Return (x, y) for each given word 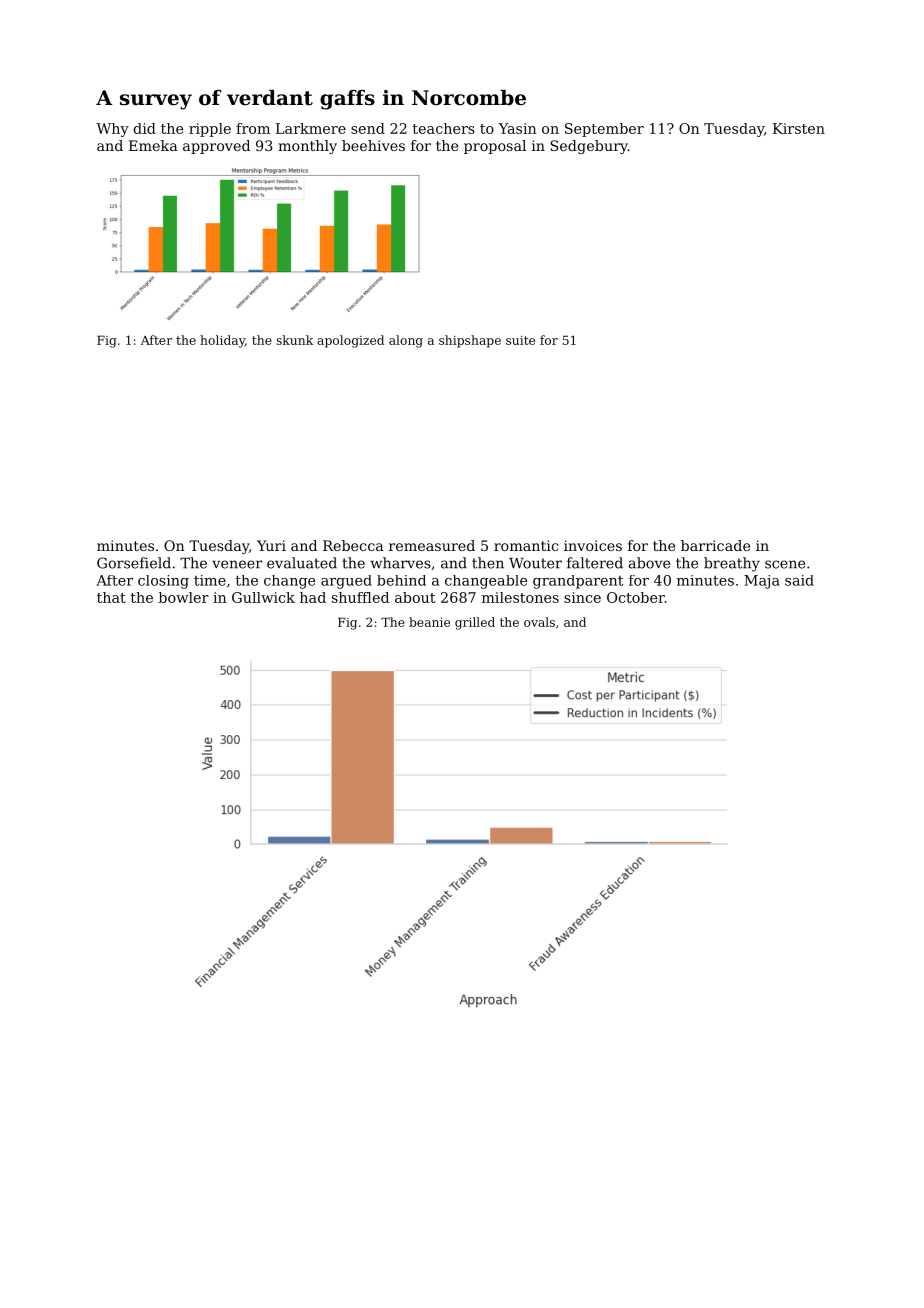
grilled (475, 623)
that (111, 597)
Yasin (517, 128)
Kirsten (799, 128)
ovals (539, 622)
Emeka (153, 145)
